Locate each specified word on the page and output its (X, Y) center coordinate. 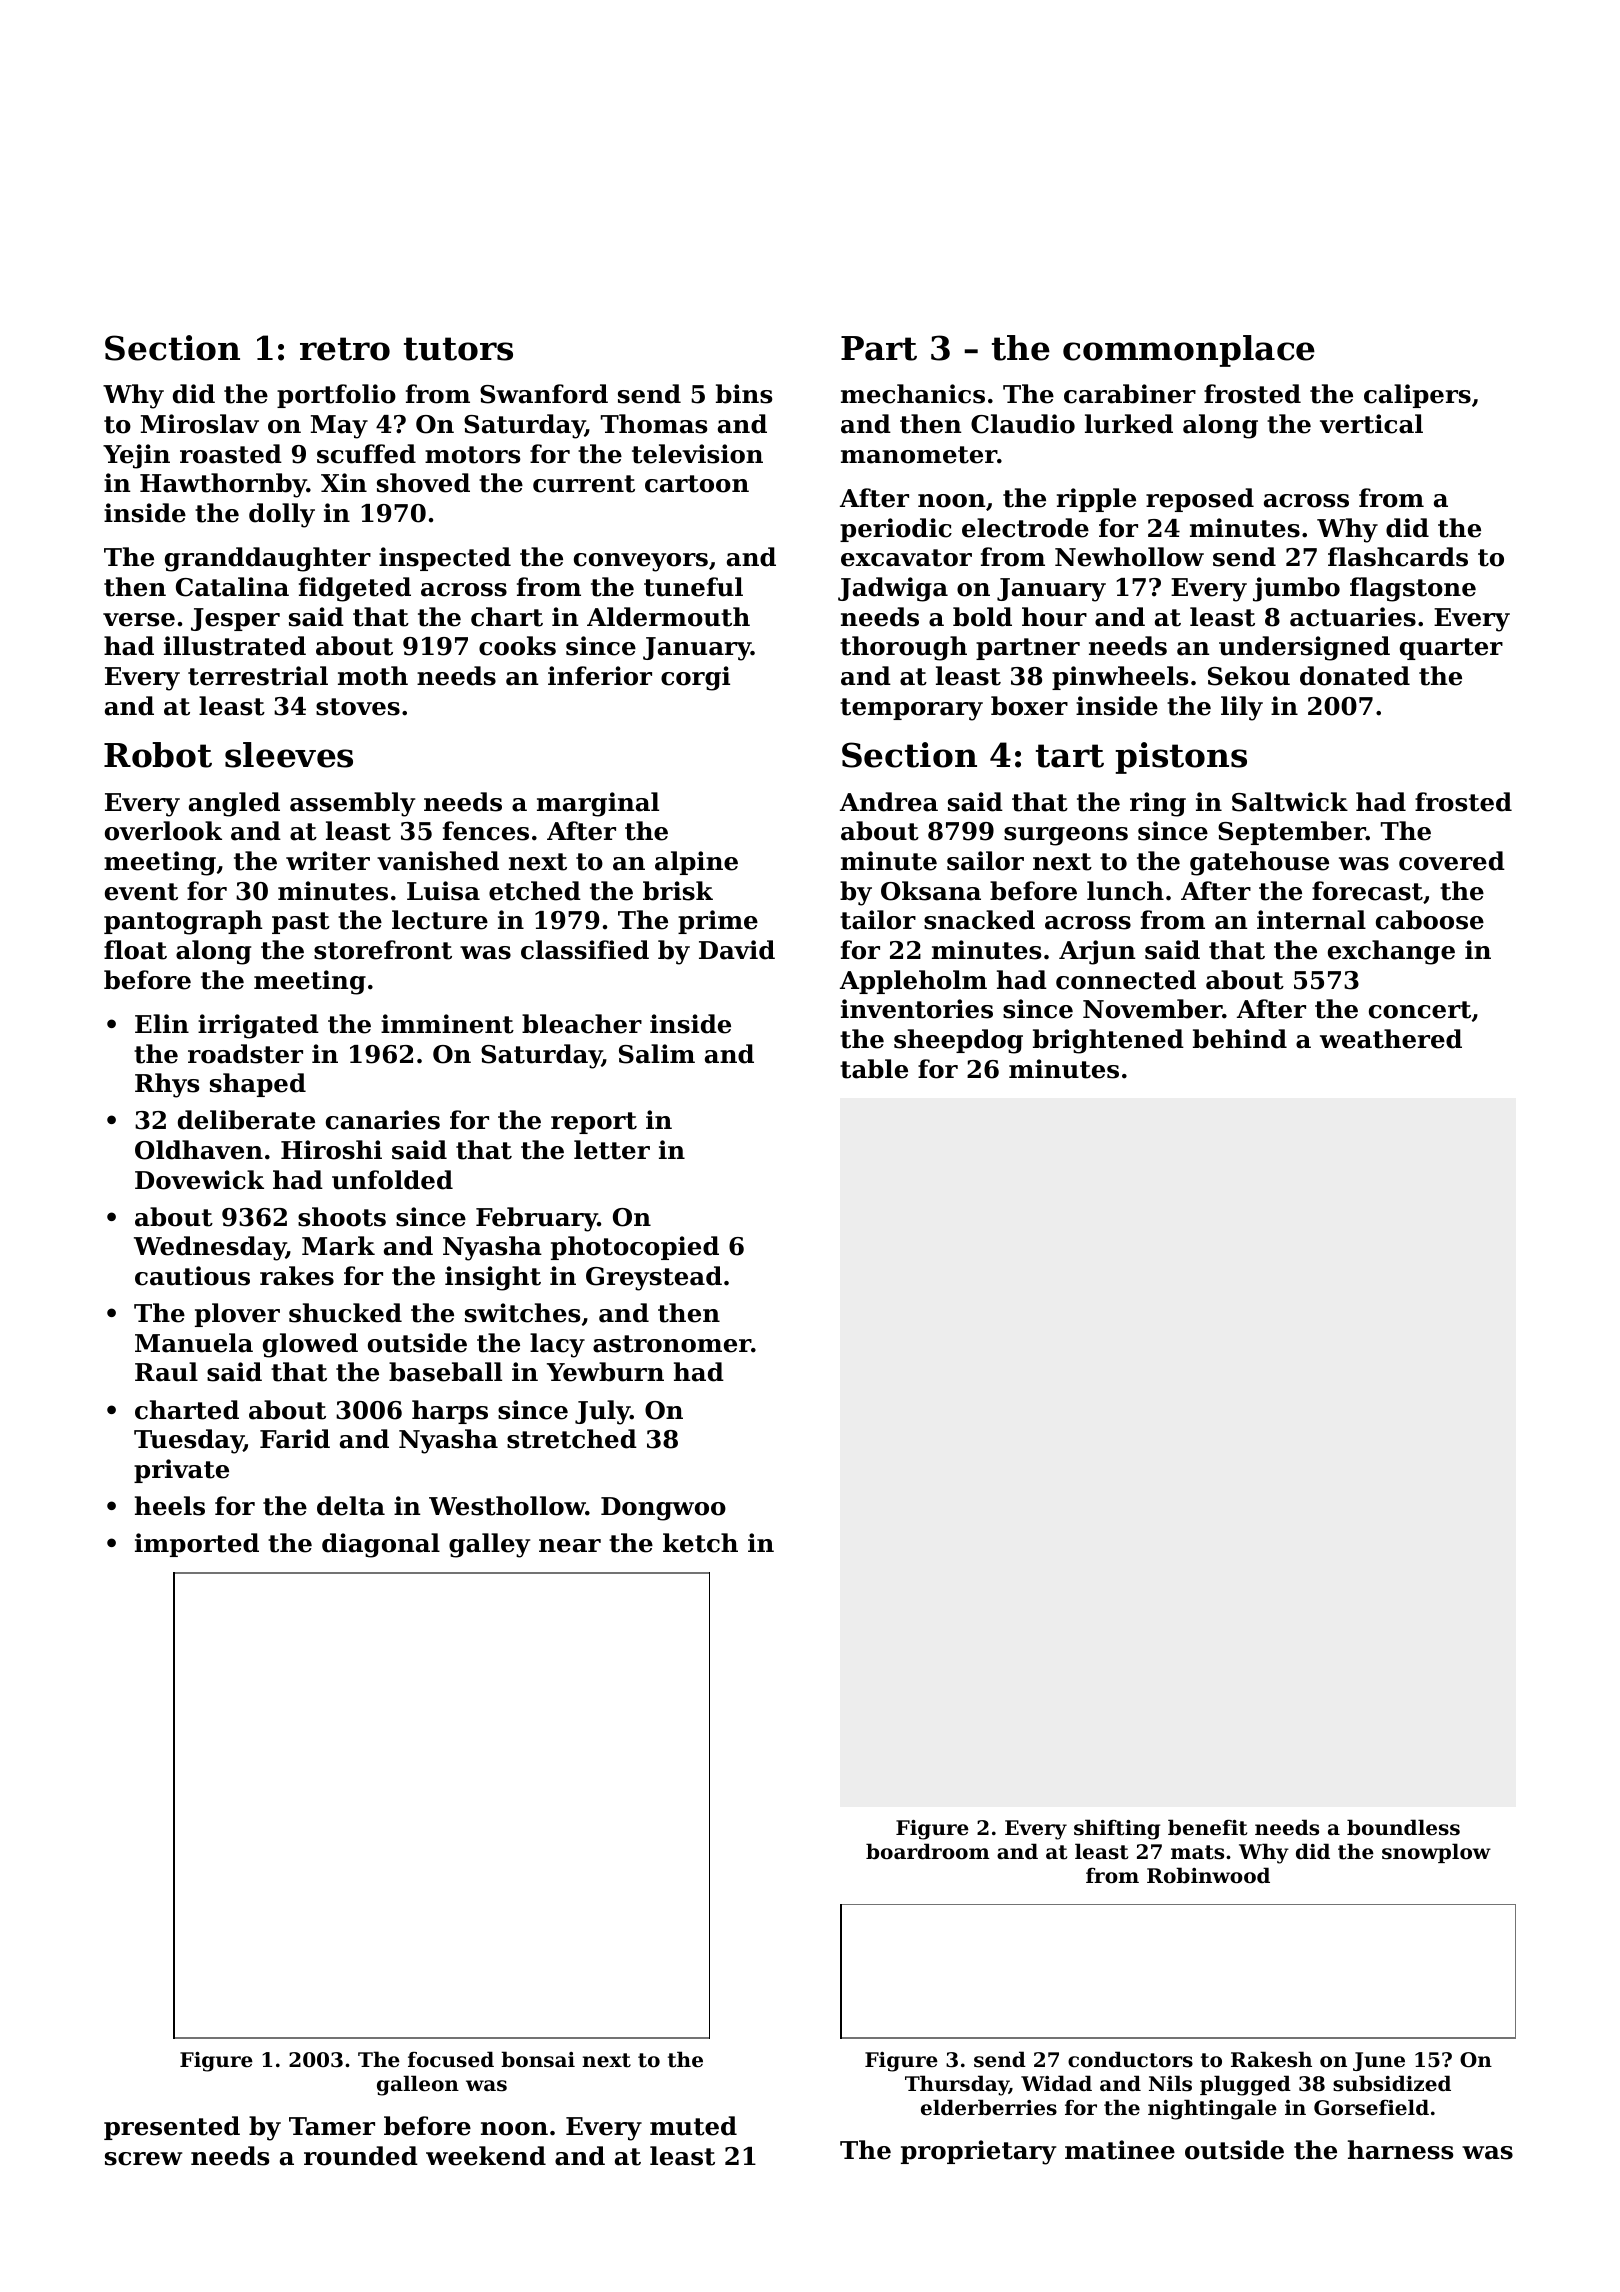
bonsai (538, 2059)
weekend (486, 2156)
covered (1452, 861)
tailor (878, 920)
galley (489, 1545)
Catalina (232, 587)
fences (486, 831)
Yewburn (605, 1372)
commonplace (1189, 351)
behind (1240, 1039)
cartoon (697, 484)
